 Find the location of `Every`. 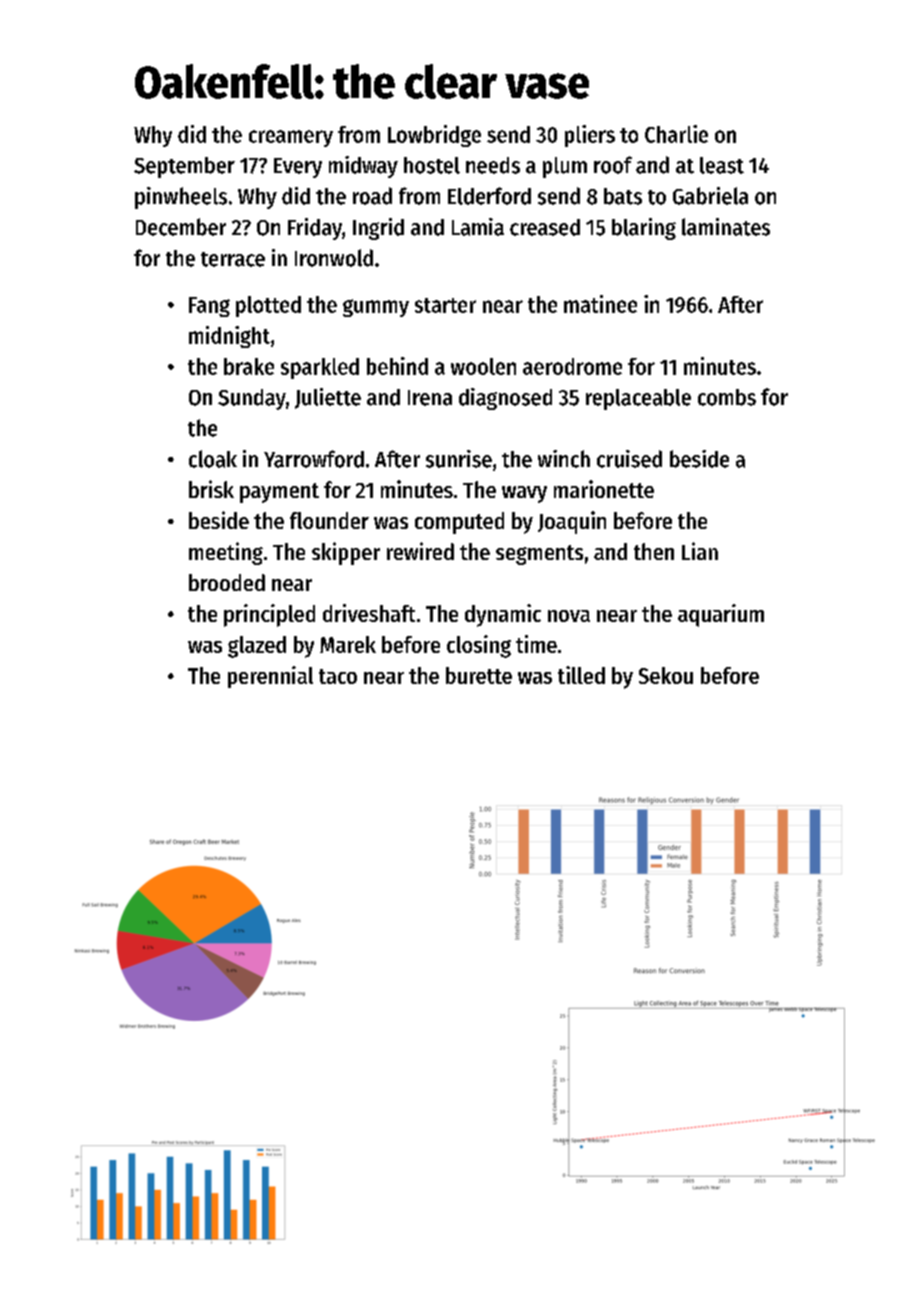

Every is located at coordinates (298, 168).
